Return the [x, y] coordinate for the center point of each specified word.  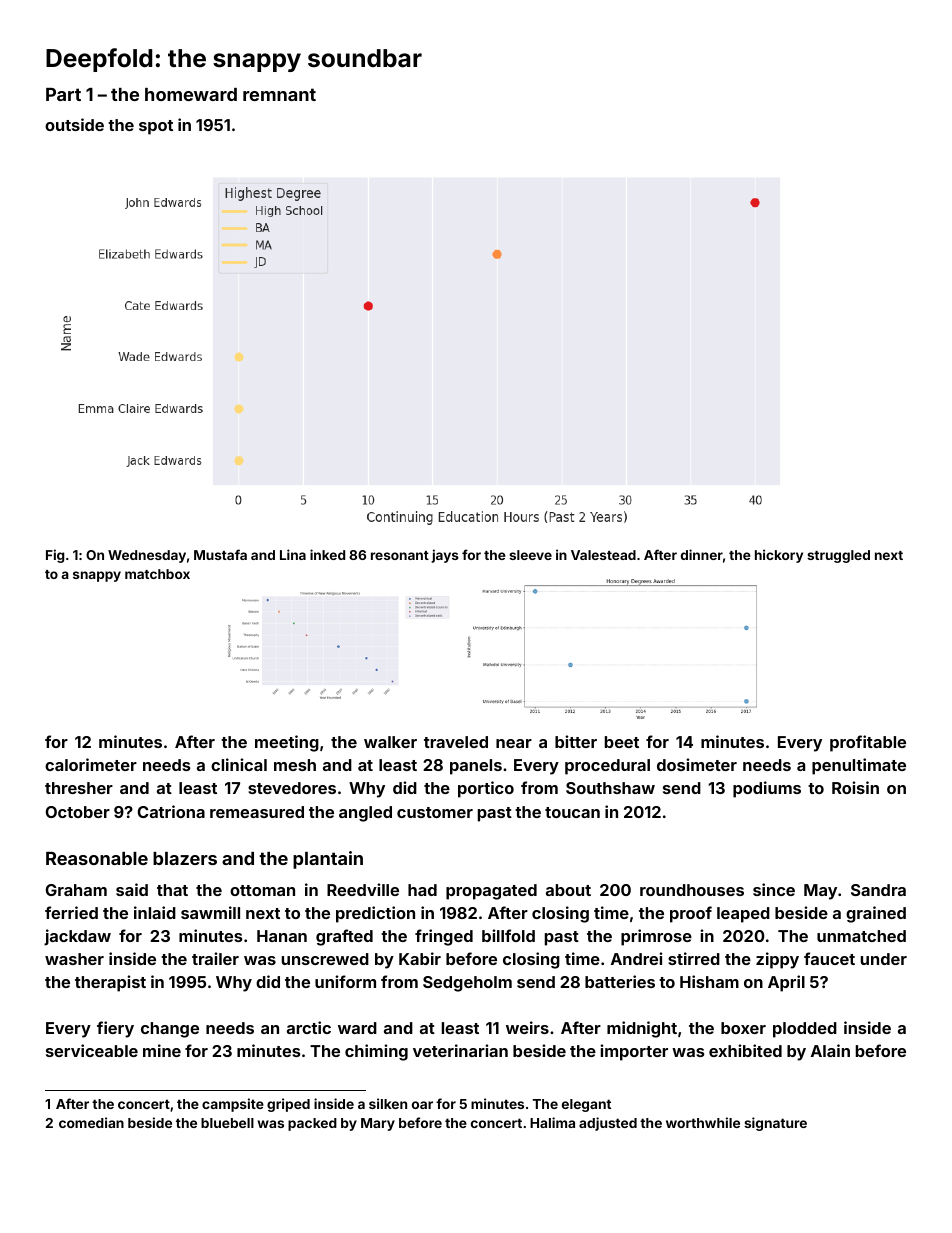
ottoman [262, 890]
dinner [702, 554]
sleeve [530, 555]
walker [390, 742]
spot [156, 127]
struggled [838, 556]
